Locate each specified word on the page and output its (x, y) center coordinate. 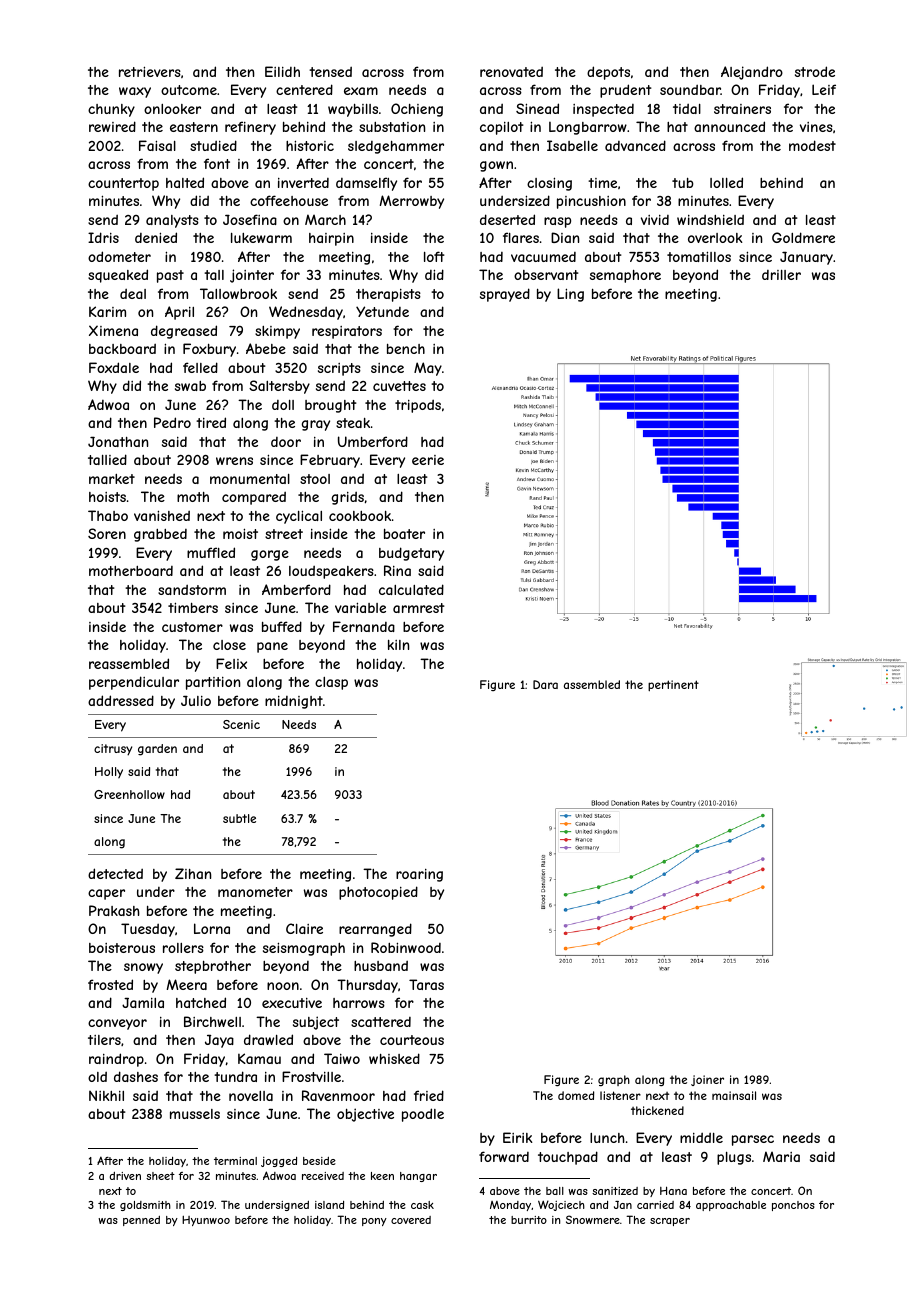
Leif (824, 89)
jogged (279, 1162)
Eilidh (282, 71)
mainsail (734, 1095)
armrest (419, 608)
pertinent (673, 685)
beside (319, 1161)
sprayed (505, 295)
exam (361, 91)
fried (429, 1095)
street (284, 534)
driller (781, 275)
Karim (107, 311)
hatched (201, 1002)
